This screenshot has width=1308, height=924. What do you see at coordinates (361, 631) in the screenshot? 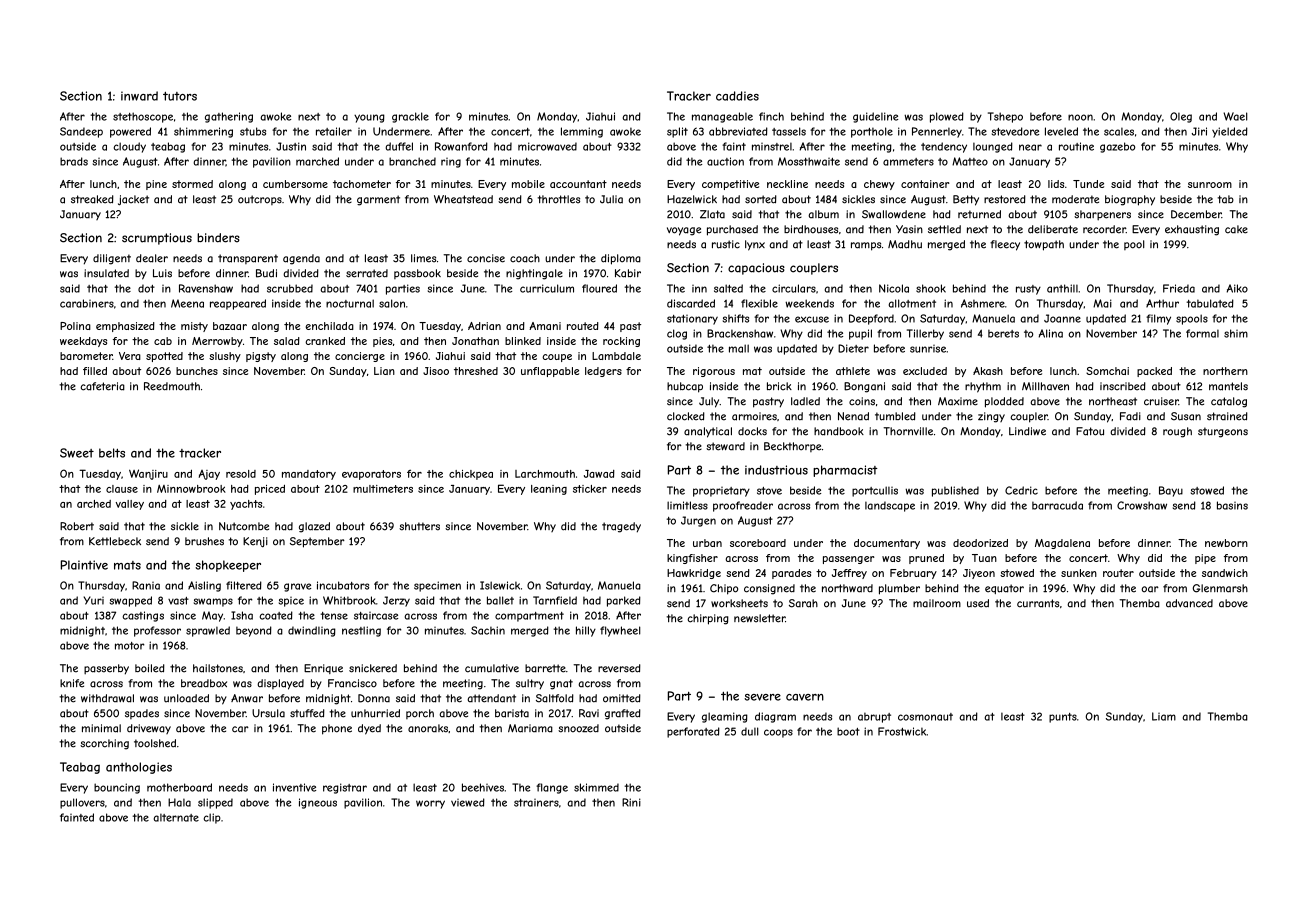
I see `nestling` at bounding box center [361, 631].
